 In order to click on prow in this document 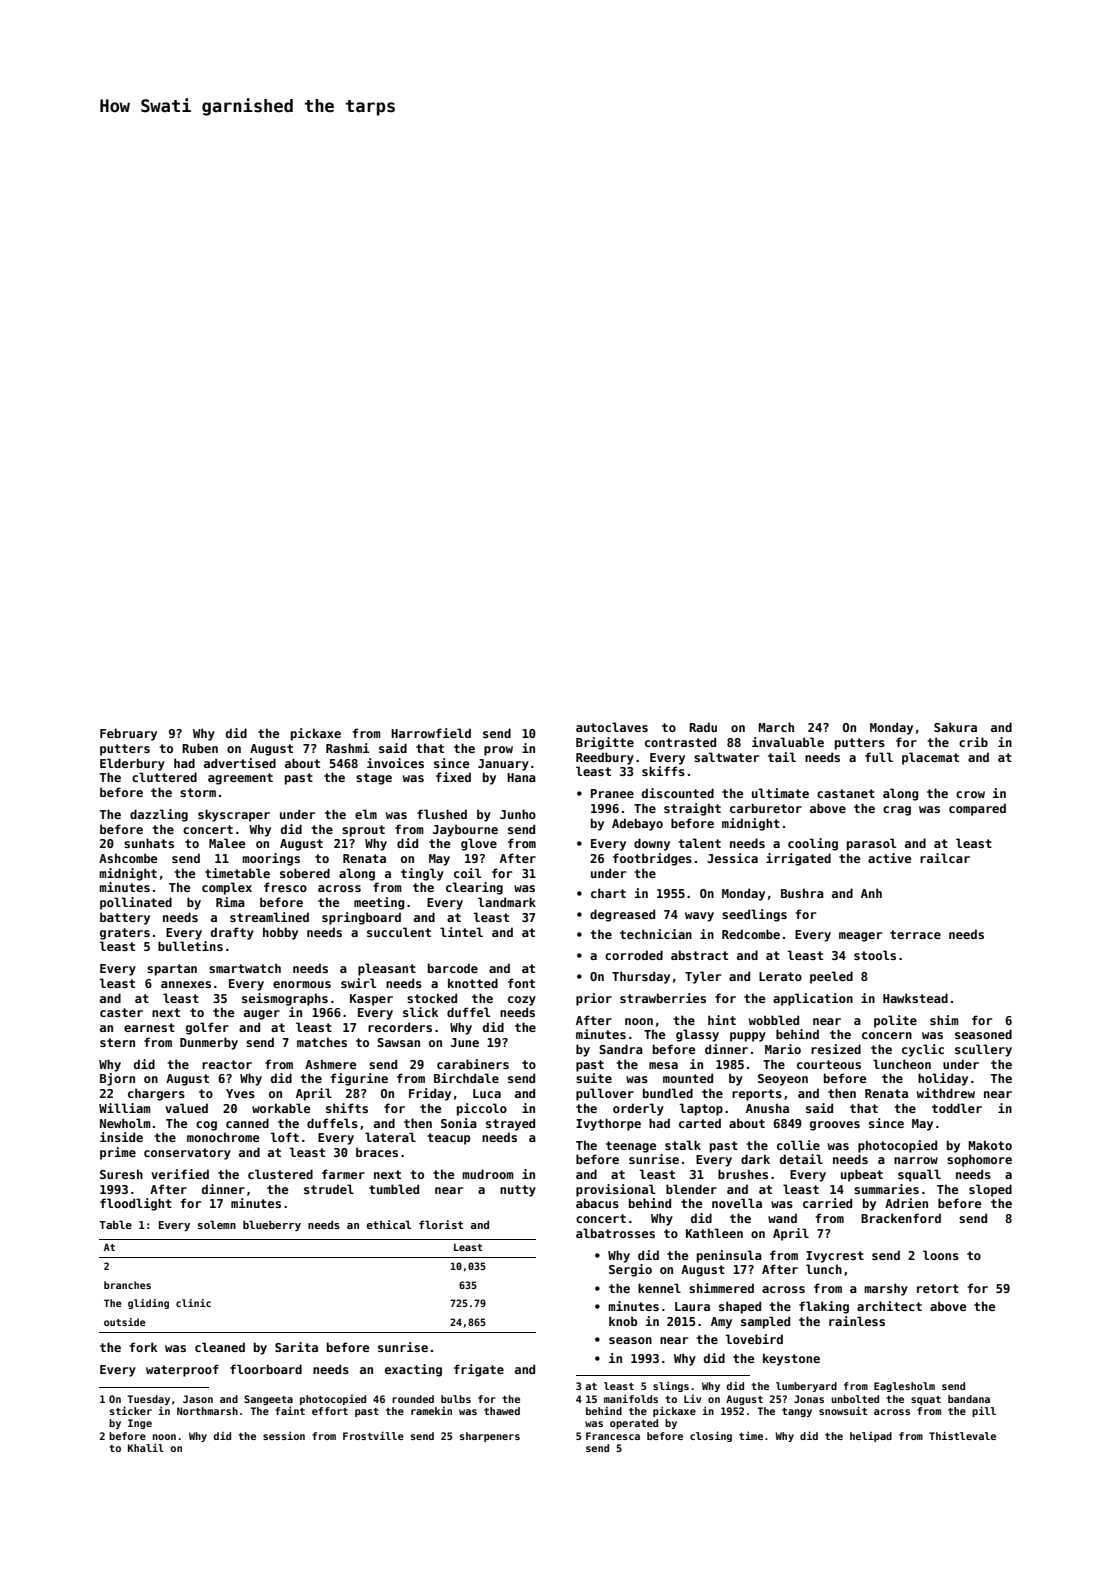, I will do `click(498, 751)`.
